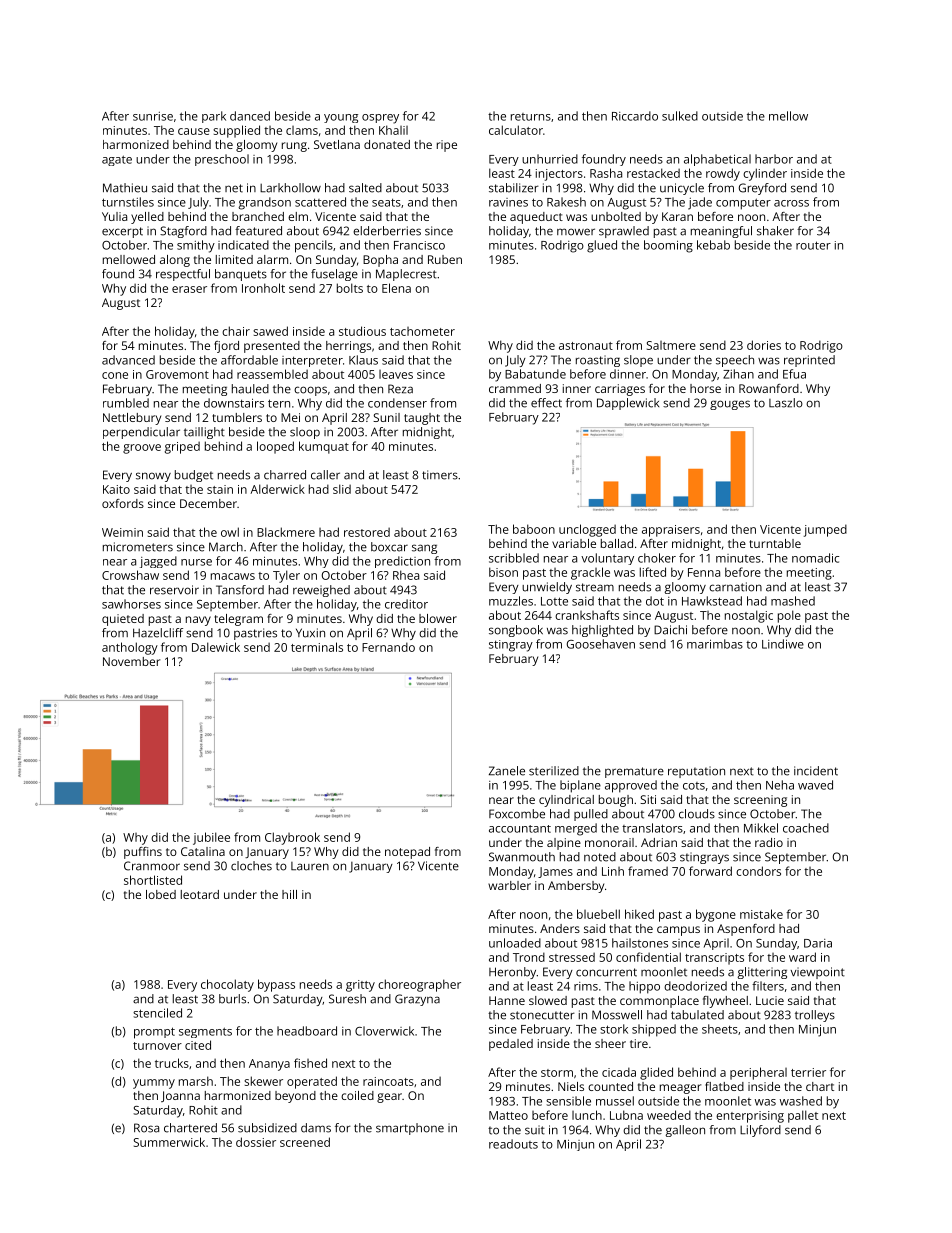  I want to click on hill, so click(289, 894).
